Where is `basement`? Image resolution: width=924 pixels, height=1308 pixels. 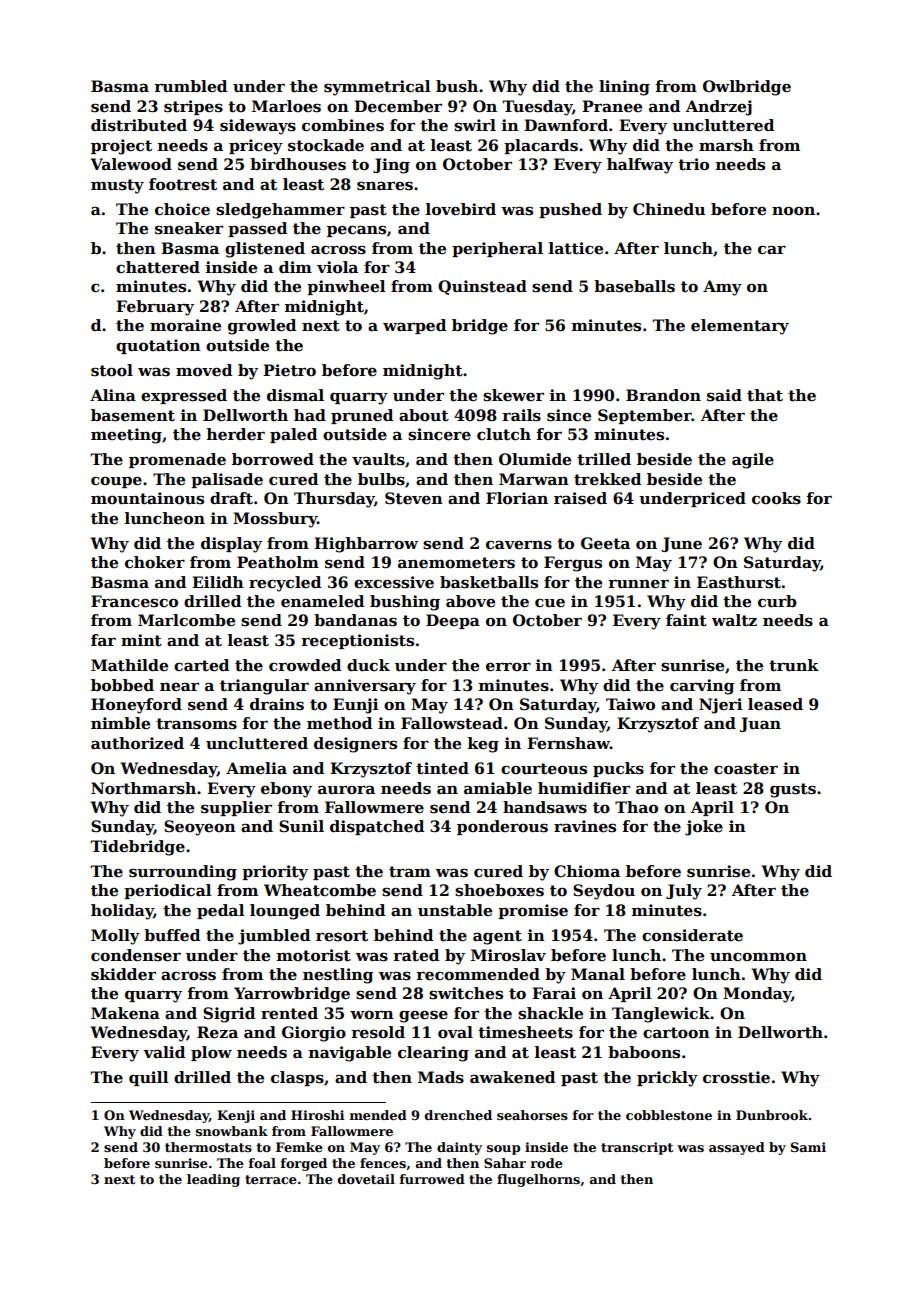 basement is located at coordinates (133, 415).
